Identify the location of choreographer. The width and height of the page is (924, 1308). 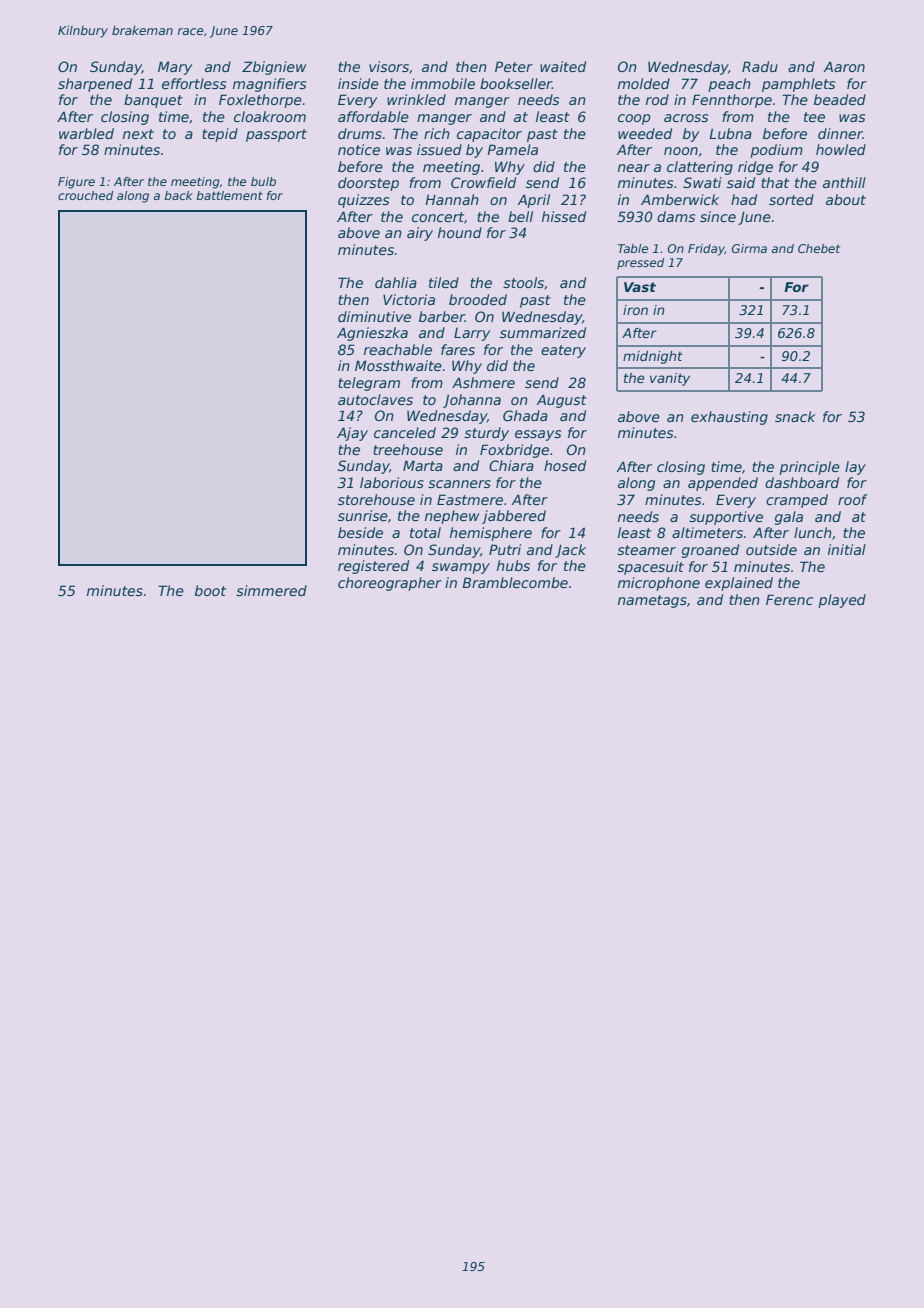
(390, 584).
